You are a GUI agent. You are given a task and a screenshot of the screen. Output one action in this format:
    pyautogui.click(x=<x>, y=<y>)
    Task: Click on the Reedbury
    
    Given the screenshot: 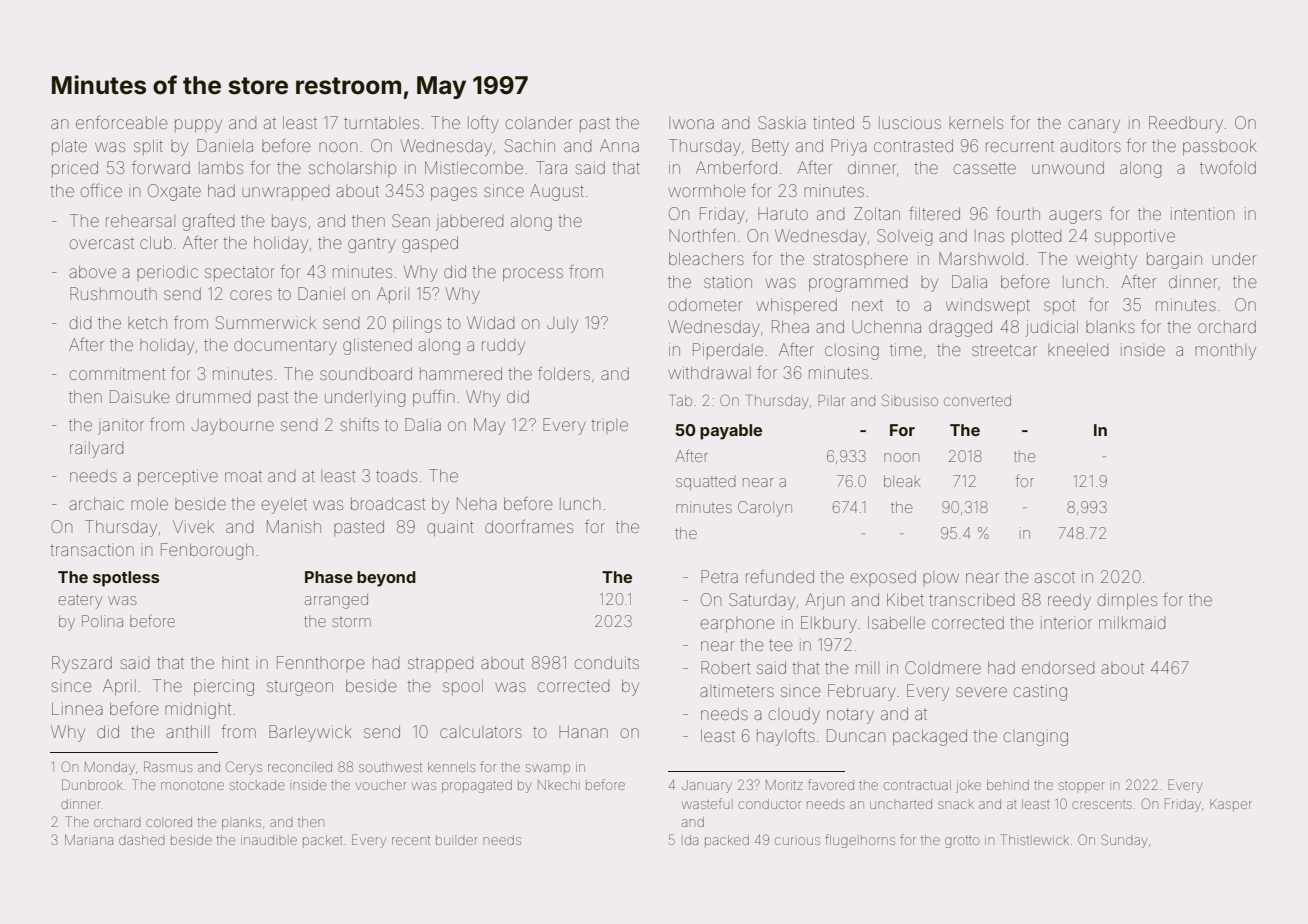 What is the action you would take?
    pyautogui.click(x=1186, y=124)
